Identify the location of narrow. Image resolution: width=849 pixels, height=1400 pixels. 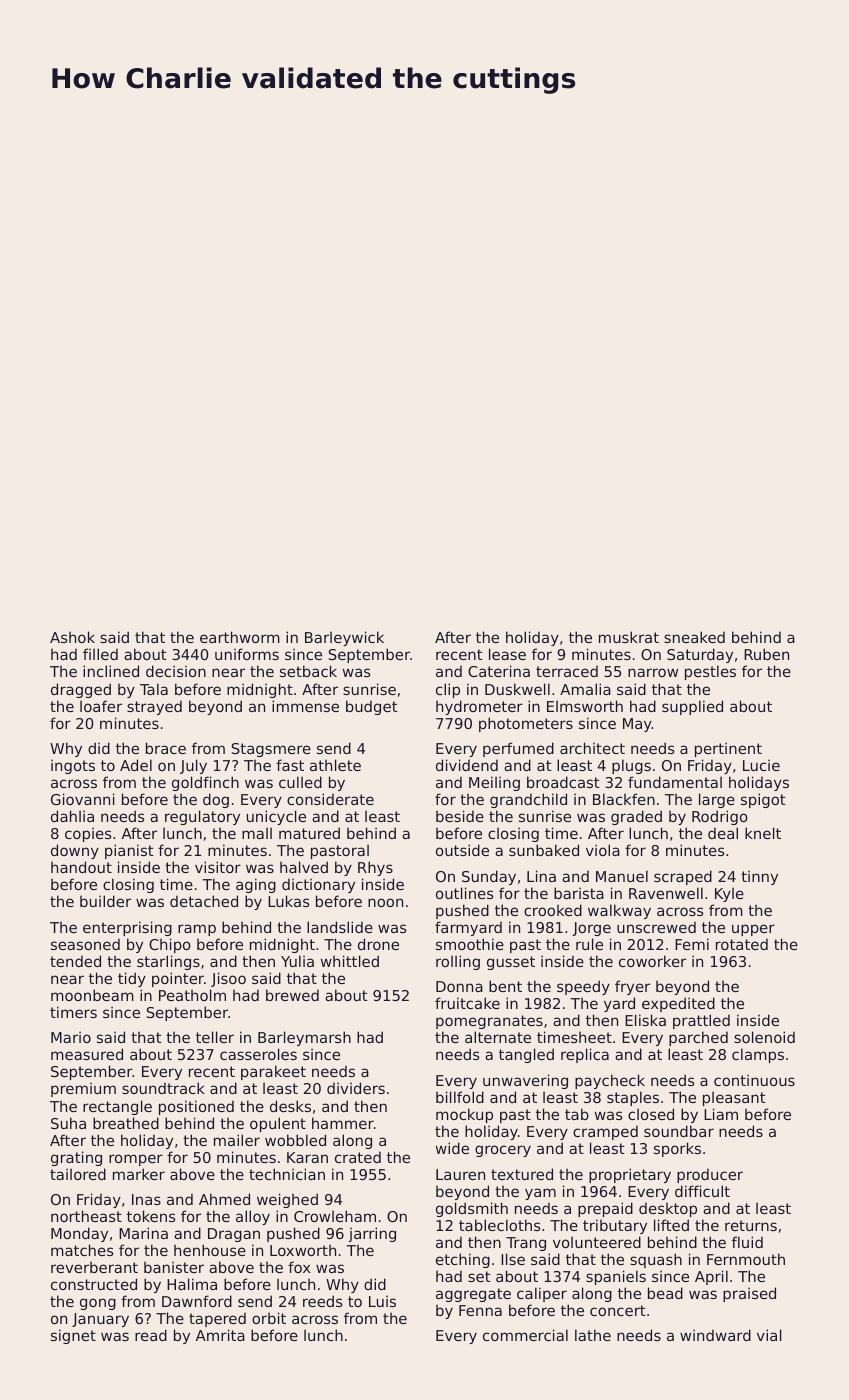
(653, 672).
